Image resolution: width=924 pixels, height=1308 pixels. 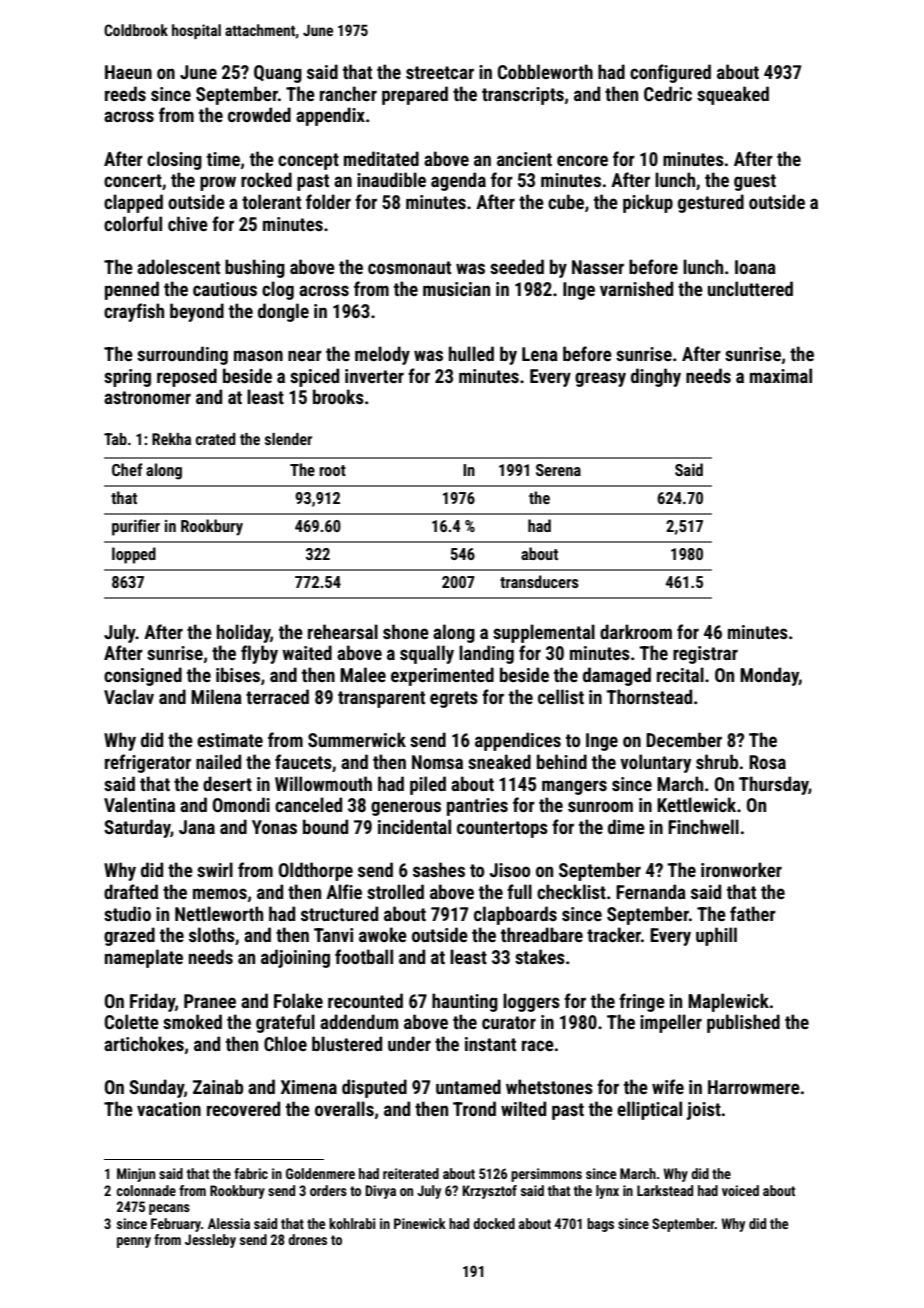 What do you see at coordinates (132, 290) in the screenshot?
I see `penned` at bounding box center [132, 290].
